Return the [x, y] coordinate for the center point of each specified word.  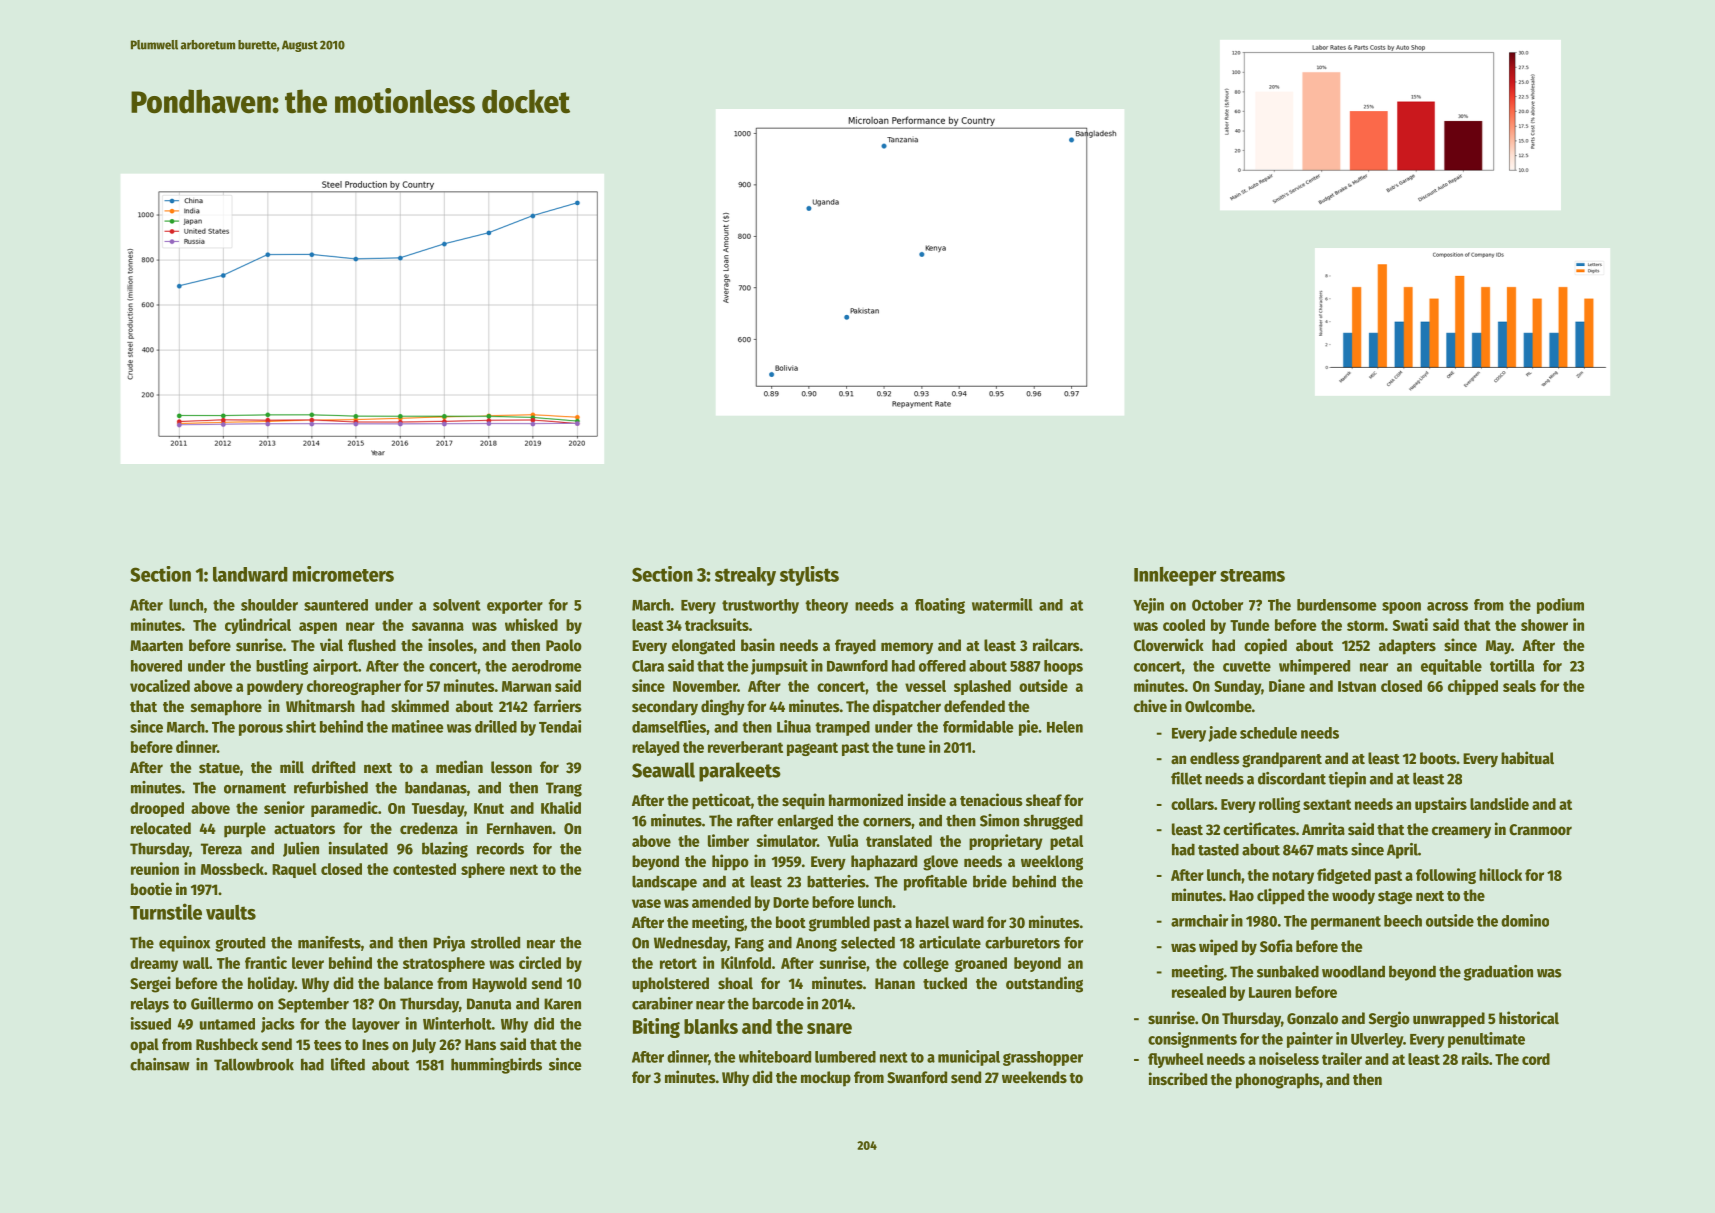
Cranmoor [1540, 830]
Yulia [842, 840]
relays [150, 1005]
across [1447, 606]
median [459, 767]
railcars [1056, 644]
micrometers [343, 574]
